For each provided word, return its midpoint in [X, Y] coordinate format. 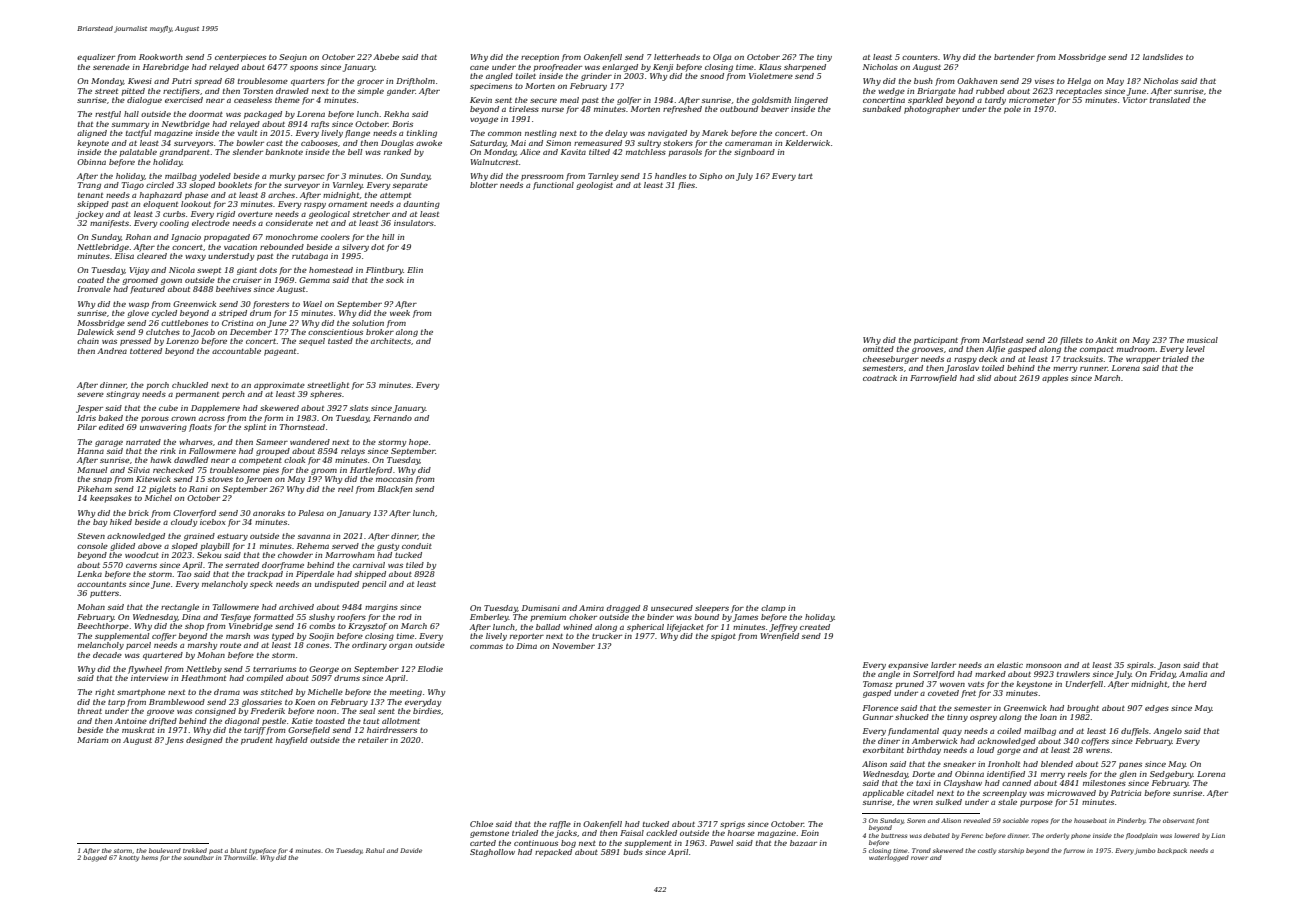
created [815, 627]
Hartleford [371, 471]
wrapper [1143, 361]
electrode [211, 223]
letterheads [677, 57]
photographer [932, 110]
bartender [1014, 57]
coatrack [880, 378]
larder [943, 665]
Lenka [89, 574]
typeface [262, 851]
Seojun [293, 58]
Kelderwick [807, 143]
